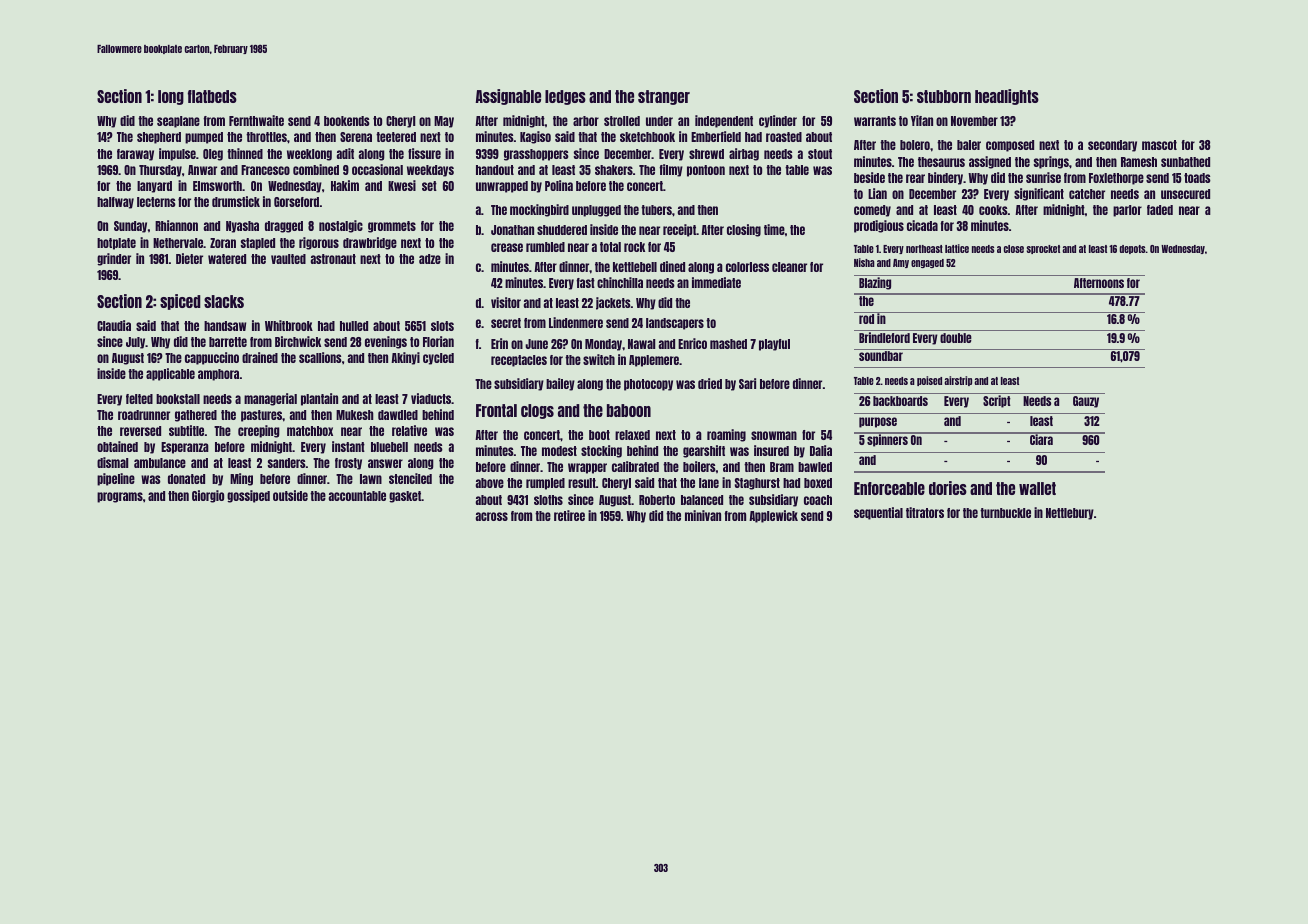  Describe the element at coordinates (820, 154) in the screenshot. I see `stout` at that location.
